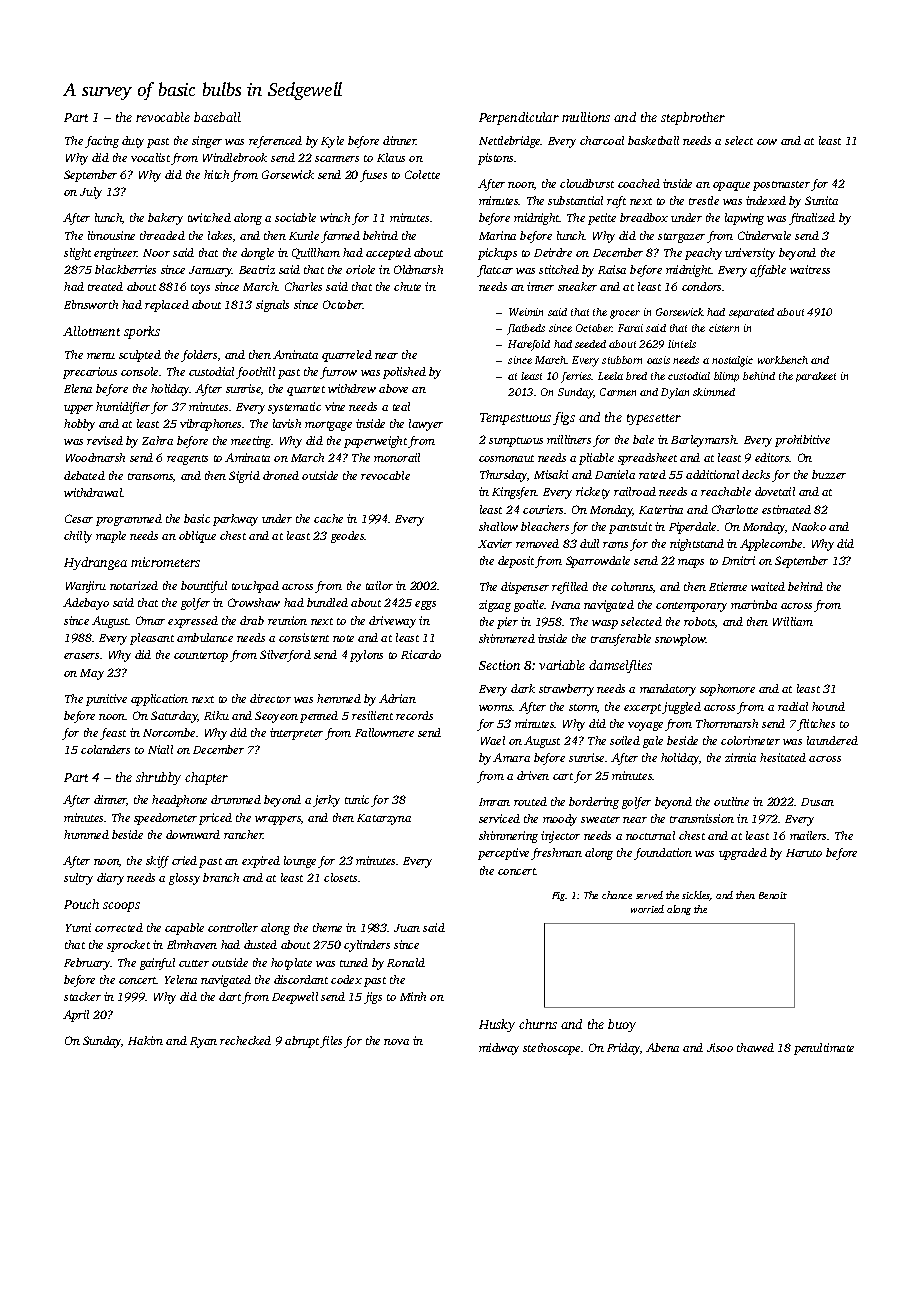 The image size is (924, 1308). What do you see at coordinates (586, 117) in the screenshot?
I see `mullions` at bounding box center [586, 117].
